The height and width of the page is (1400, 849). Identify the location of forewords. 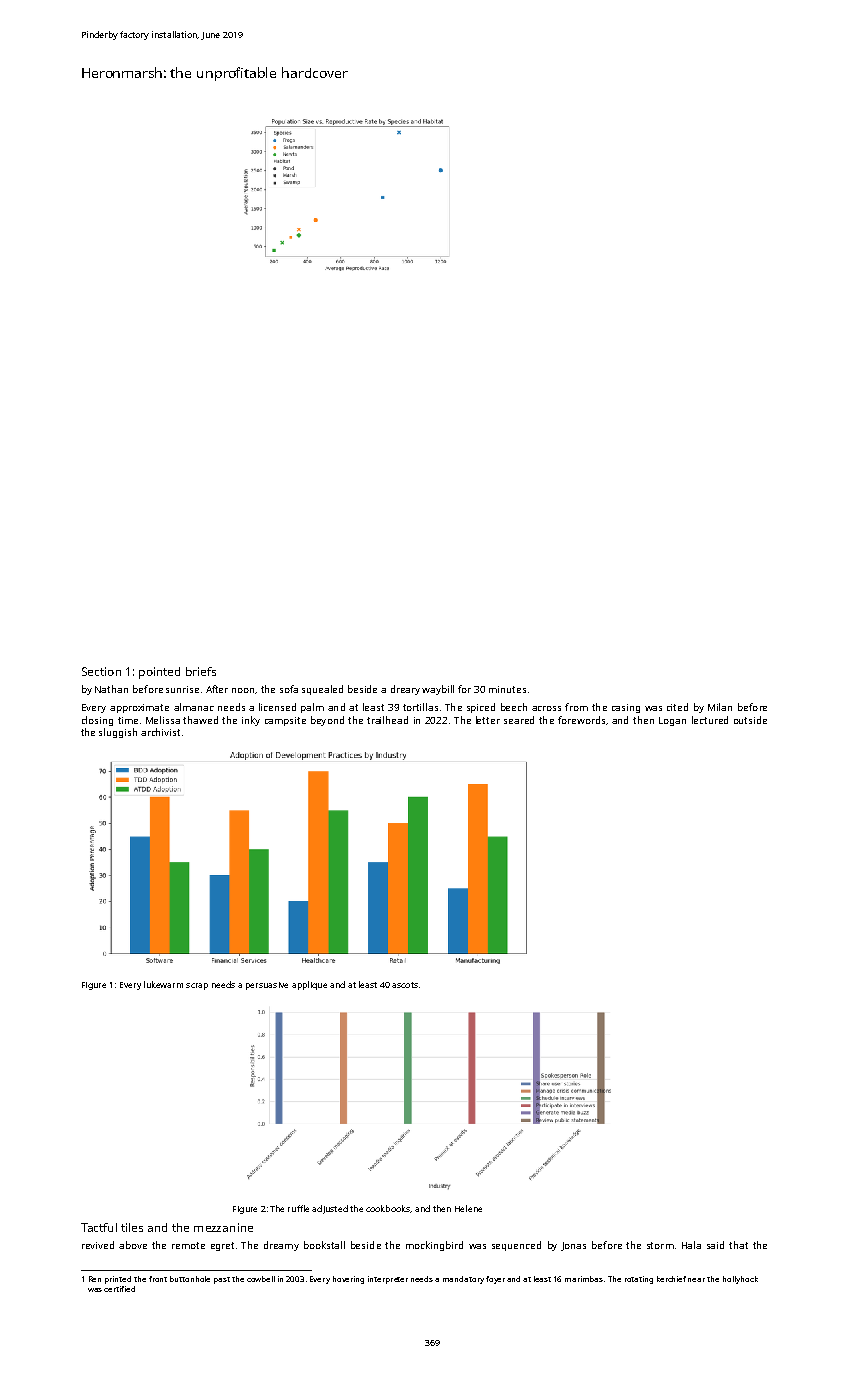
(581, 720).
